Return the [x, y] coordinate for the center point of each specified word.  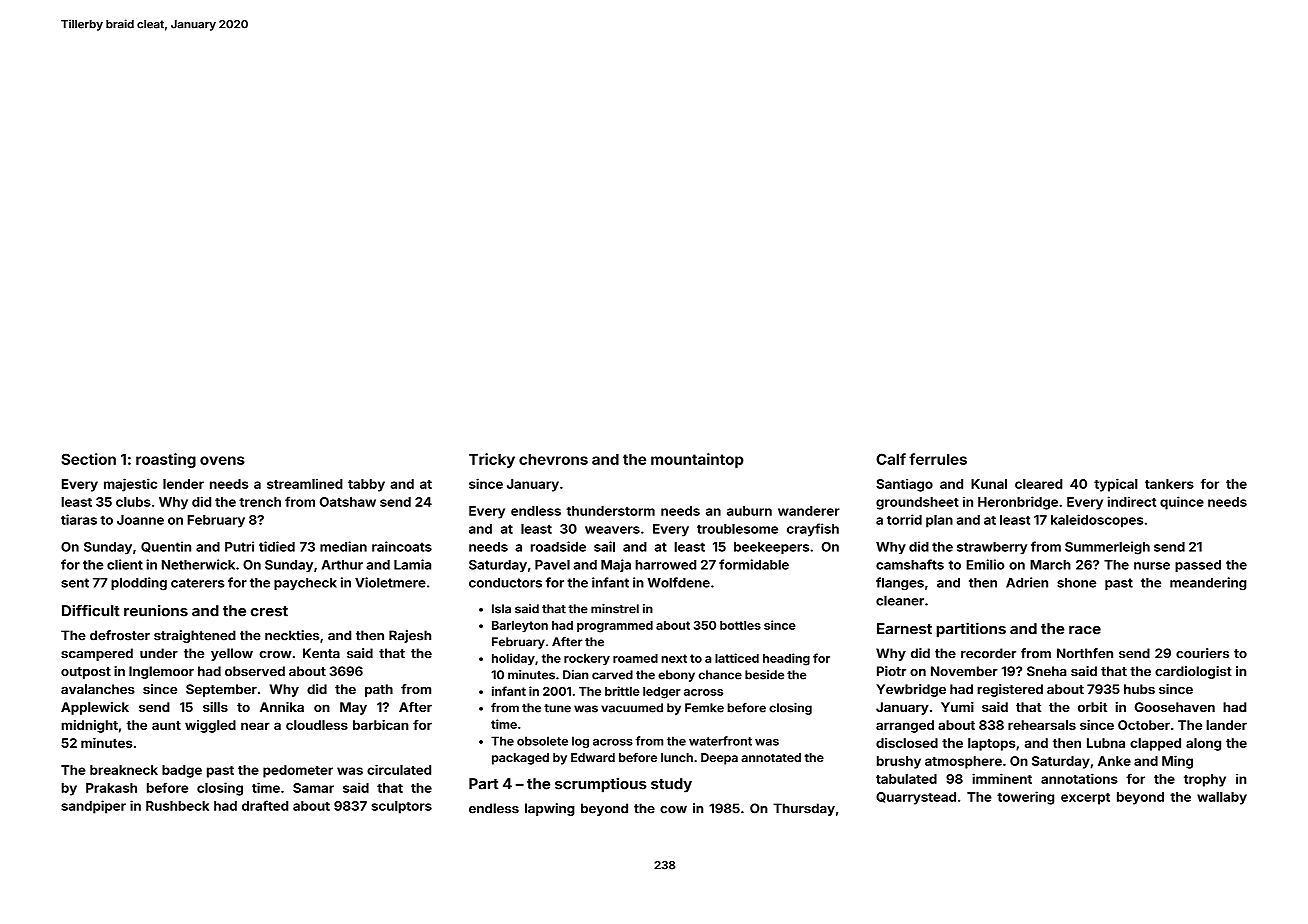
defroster [120, 635]
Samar [313, 788]
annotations [1079, 778]
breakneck [124, 770]
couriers [1202, 653]
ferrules [938, 459]
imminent [1002, 778]
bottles [740, 625]
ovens [222, 460]
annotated [771, 757]
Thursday [804, 809]
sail [604, 546]
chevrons [553, 459]
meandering [1208, 584]
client [125, 564]
